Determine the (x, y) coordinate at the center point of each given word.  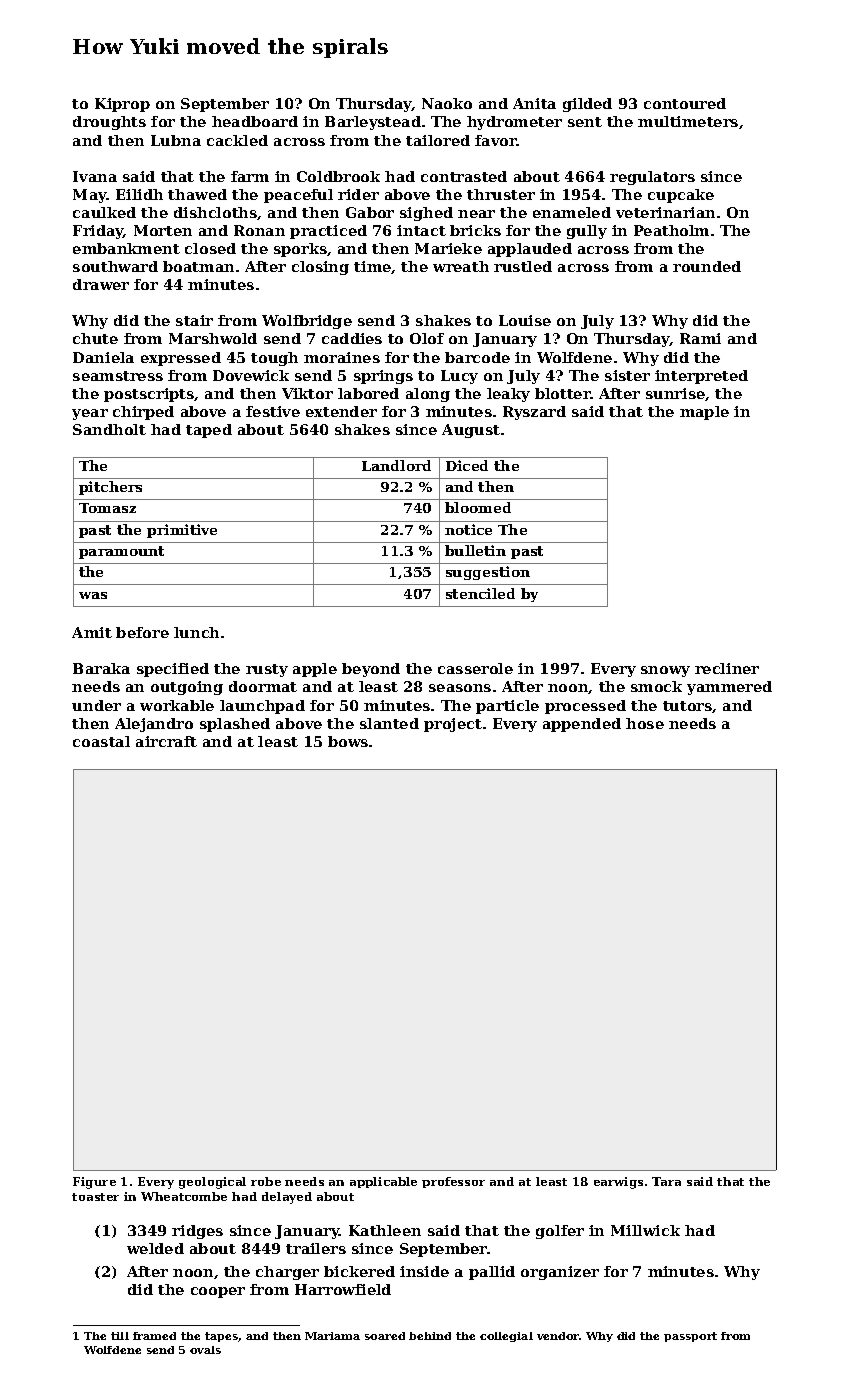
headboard (255, 121)
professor (453, 1182)
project (453, 725)
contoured (685, 103)
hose (645, 723)
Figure (94, 1183)
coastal (101, 741)
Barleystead (373, 123)
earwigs (618, 1183)
